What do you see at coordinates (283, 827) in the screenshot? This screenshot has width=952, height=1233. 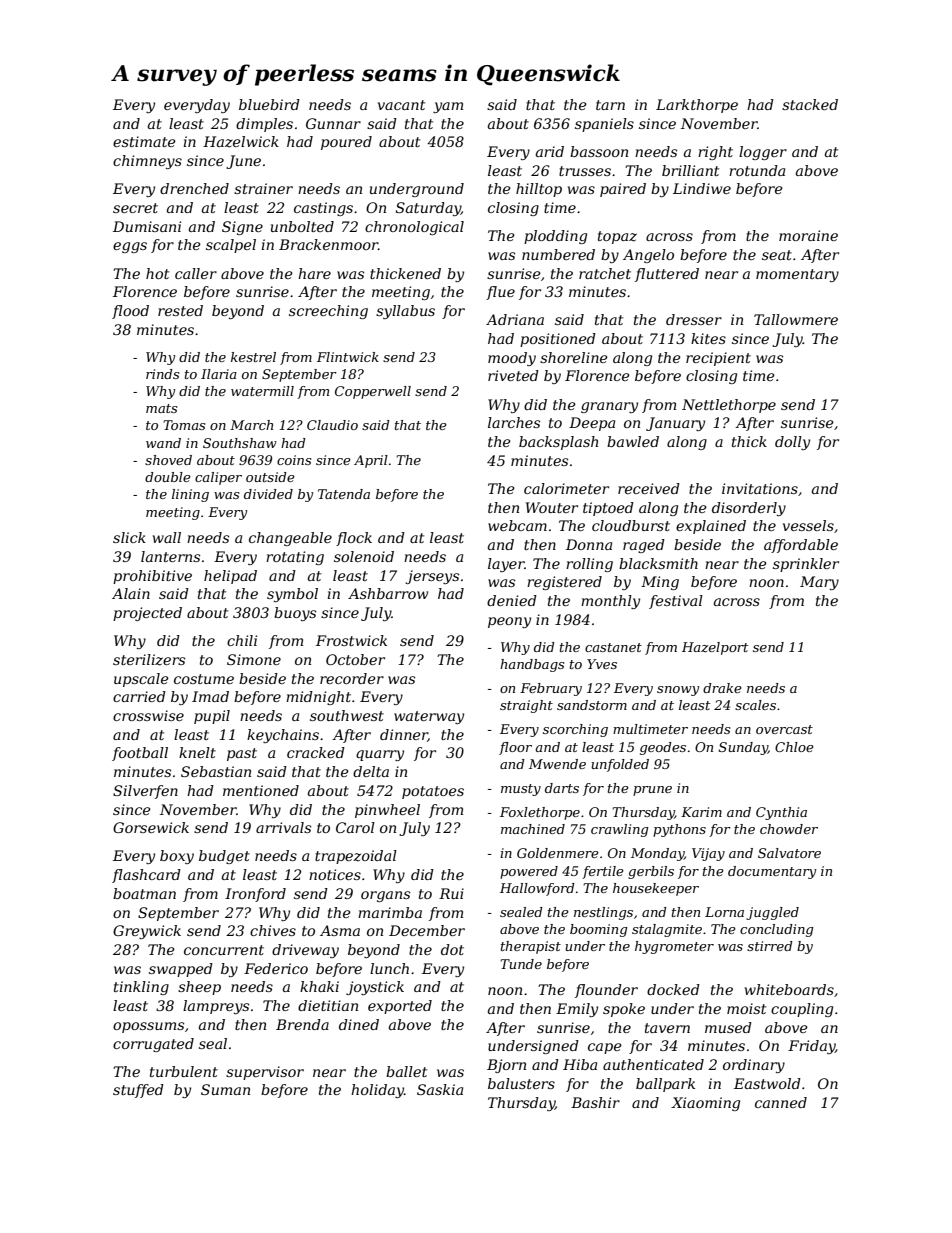 I see `arrivals` at bounding box center [283, 827].
